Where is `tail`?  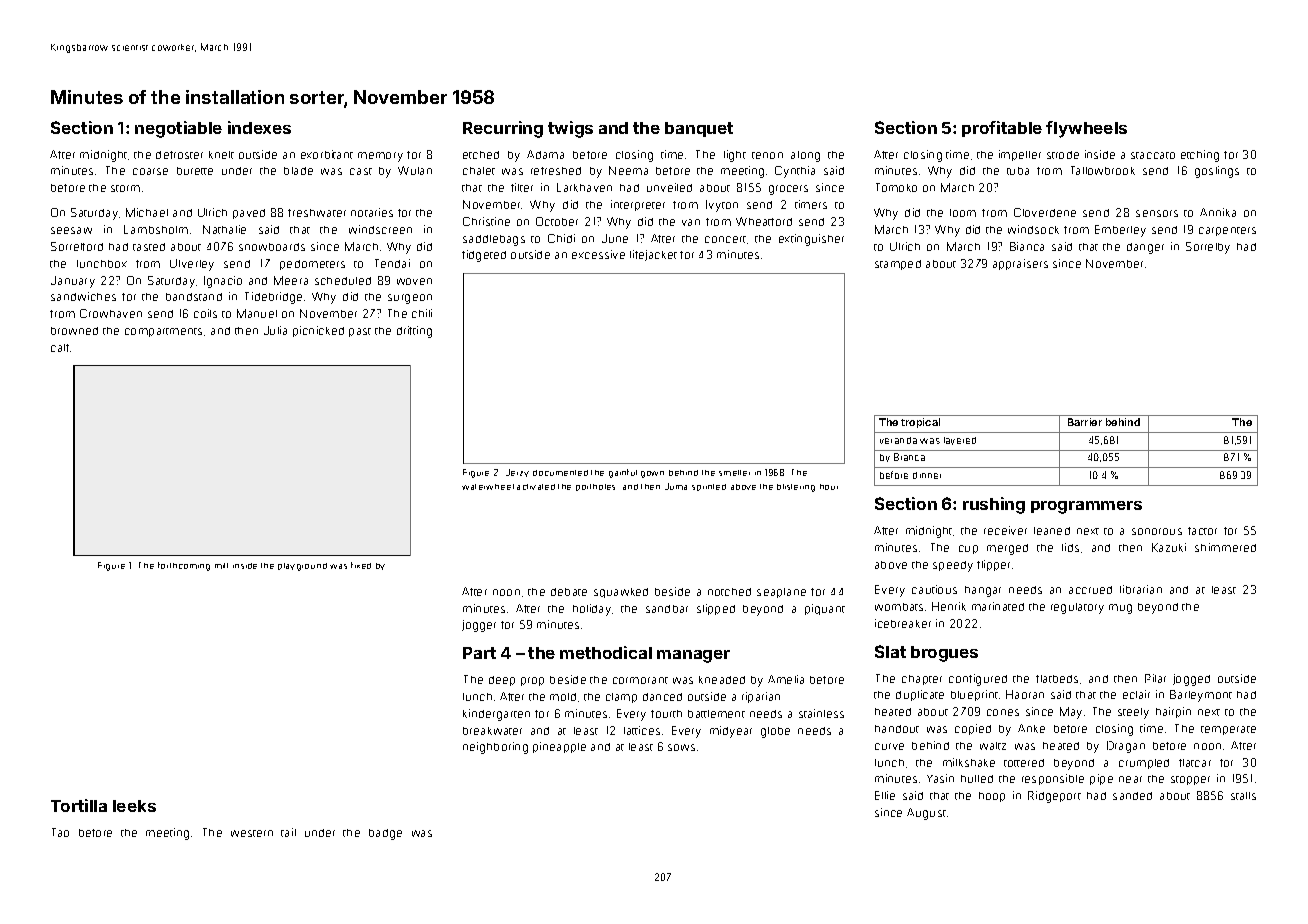 tail is located at coordinates (288, 832).
